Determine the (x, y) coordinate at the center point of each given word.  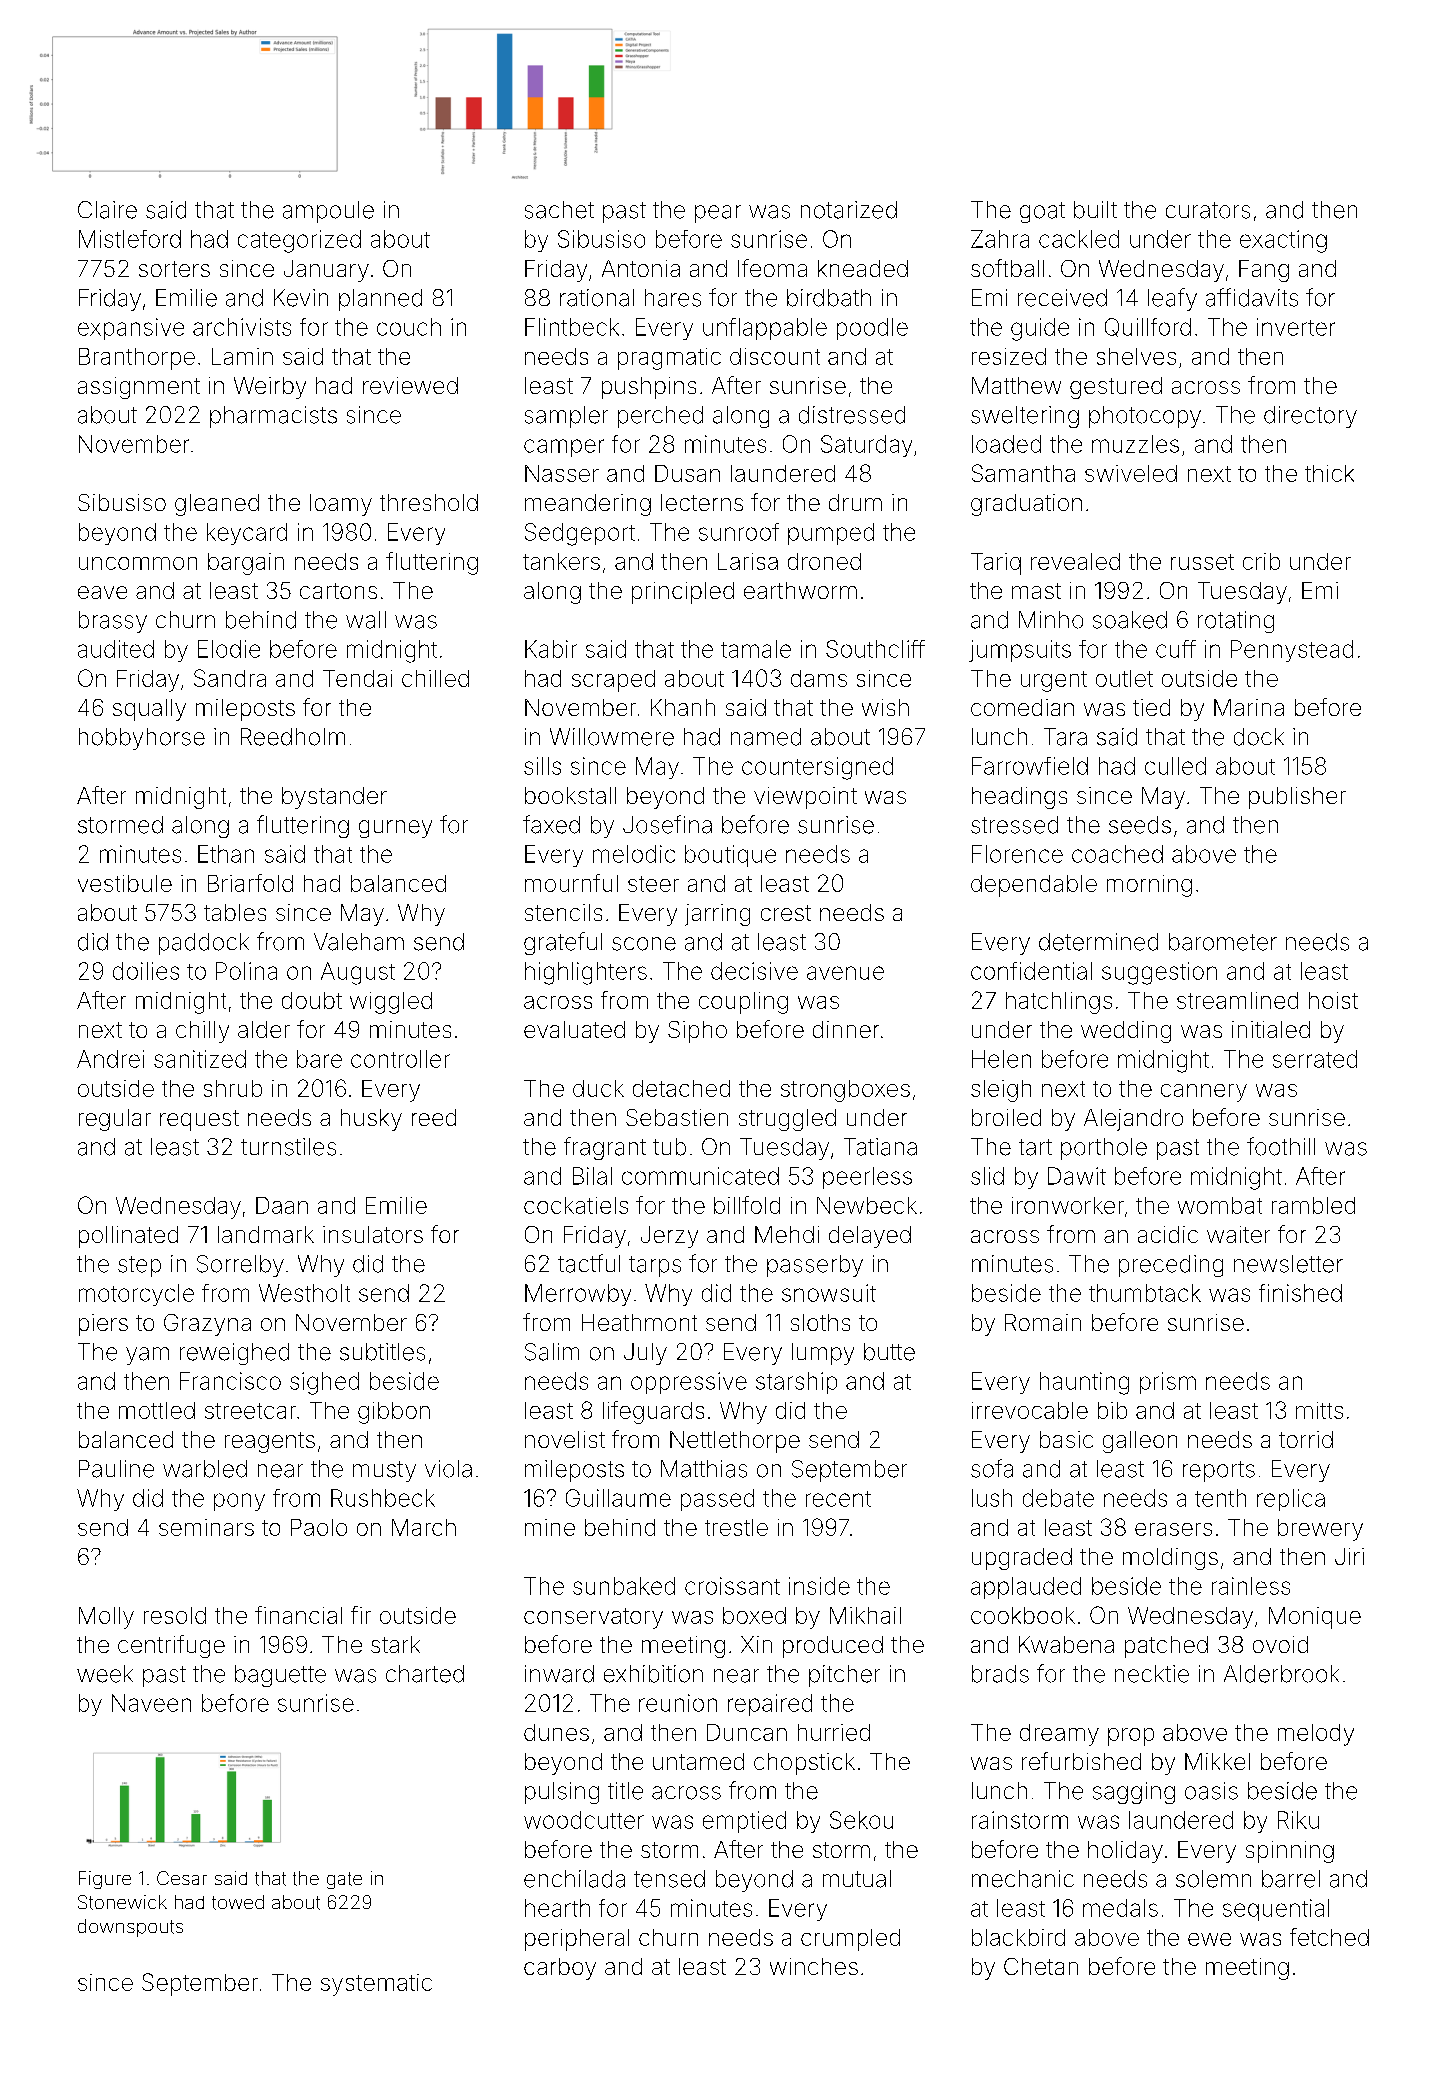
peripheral (577, 1940)
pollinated (128, 1237)
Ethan (226, 854)
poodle (872, 329)
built (1095, 210)
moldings (1170, 1559)
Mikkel (1217, 1761)
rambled (1313, 1205)
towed (238, 1902)
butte (889, 1352)
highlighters (586, 973)
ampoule (328, 212)
